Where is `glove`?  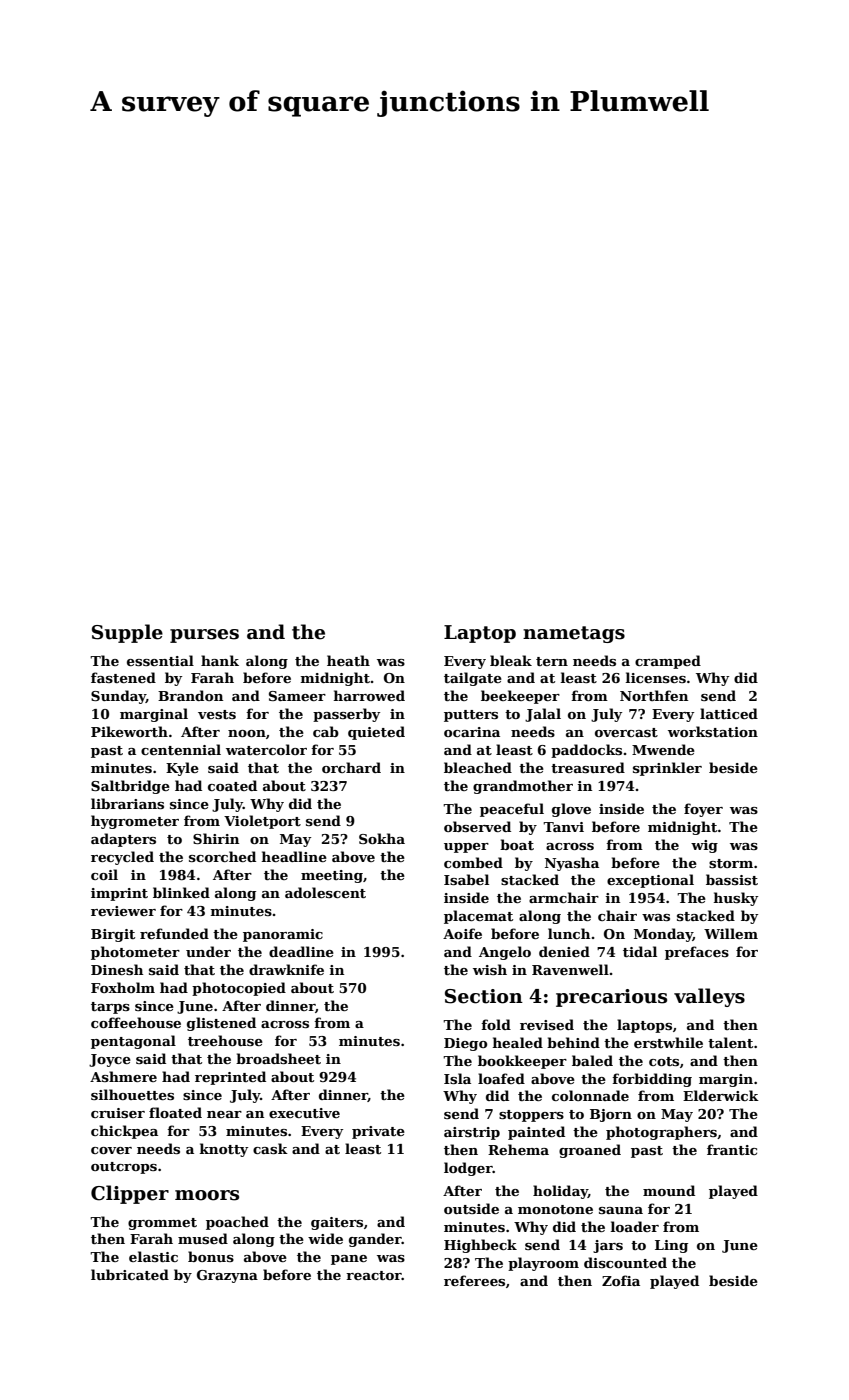
glove is located at coordinates (571, 810).
